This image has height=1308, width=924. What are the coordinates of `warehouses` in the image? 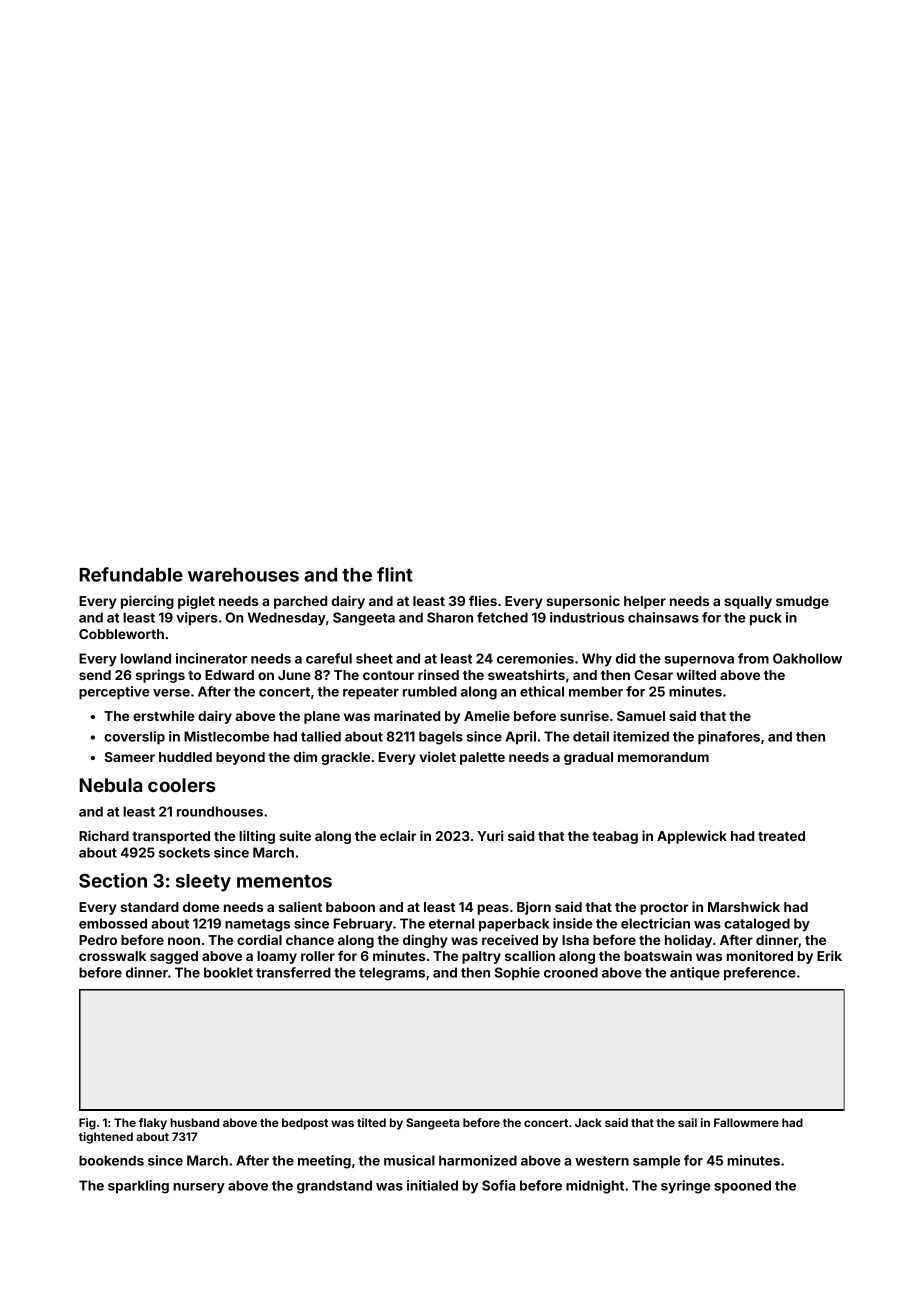 It's located at (243, 575).
